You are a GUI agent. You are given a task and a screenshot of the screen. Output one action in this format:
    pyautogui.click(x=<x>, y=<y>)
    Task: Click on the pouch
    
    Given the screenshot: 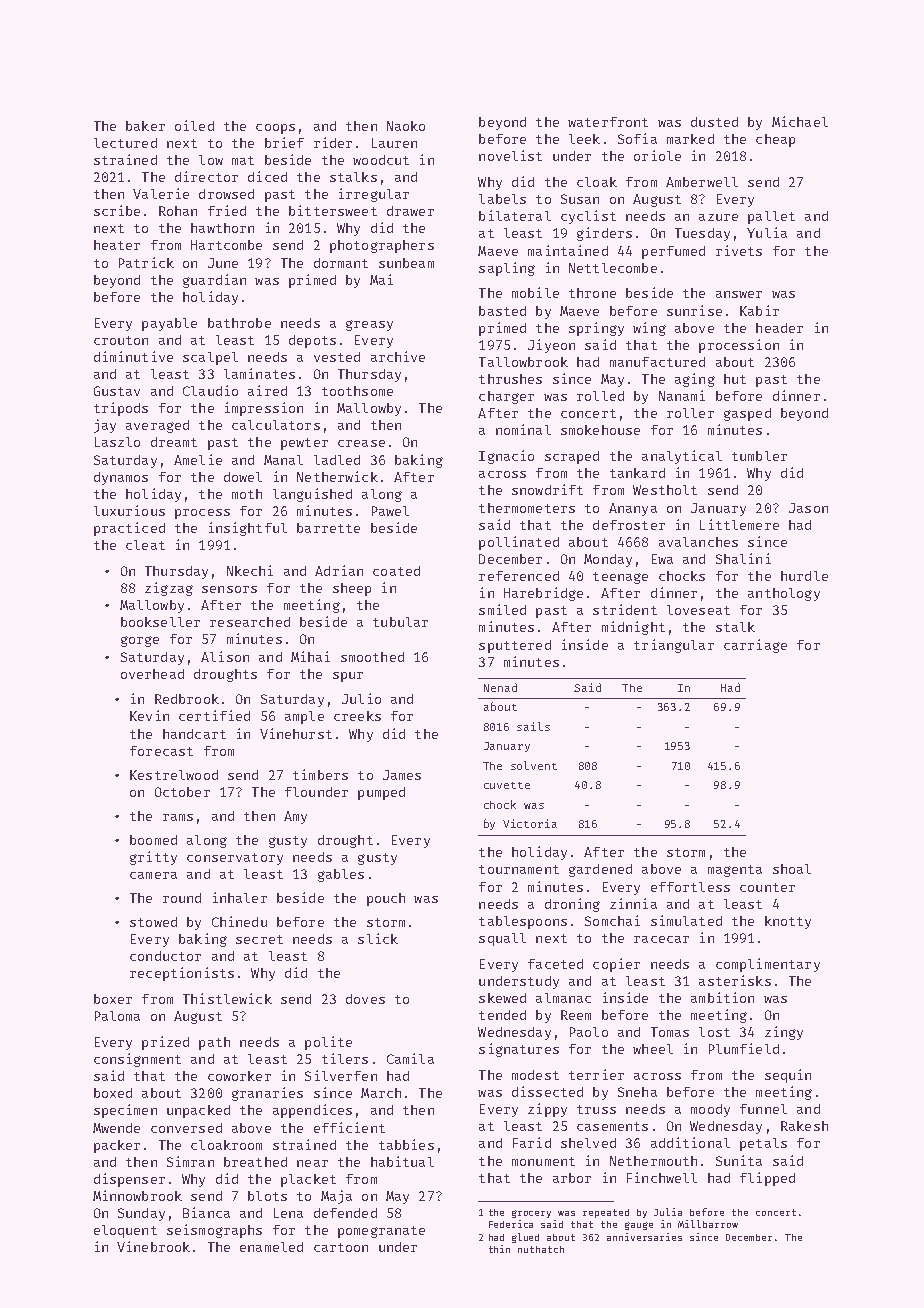 What is the action you would take?
    pyautogui.click(x=386, y=899)
